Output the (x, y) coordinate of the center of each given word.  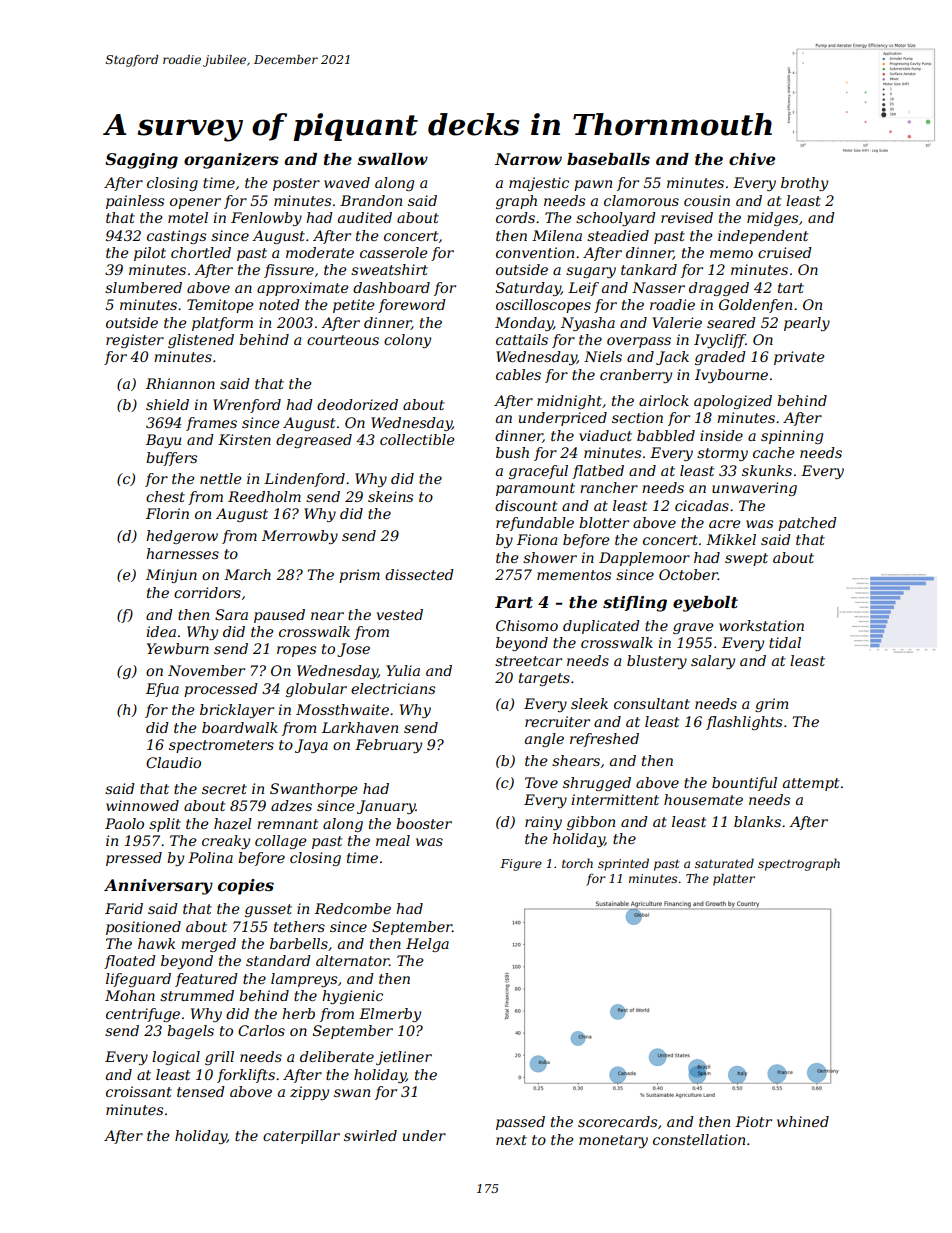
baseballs (608, 159)
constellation (699, 1139)
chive (752, 159)
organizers (231, 161)
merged (208, 945)
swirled (370, 1135)
